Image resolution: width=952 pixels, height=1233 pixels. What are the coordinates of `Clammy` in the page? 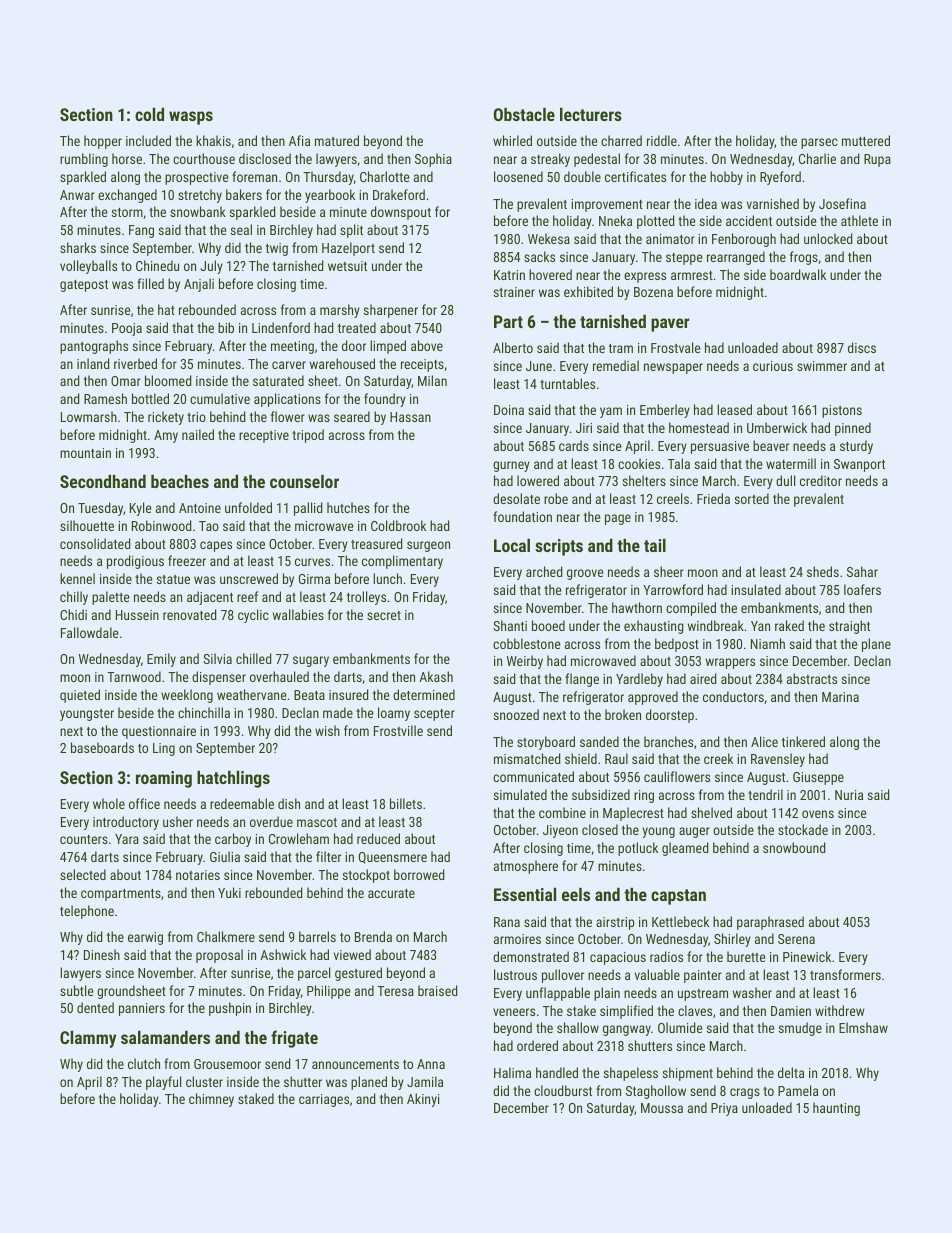 It's located at (88, 1039).
